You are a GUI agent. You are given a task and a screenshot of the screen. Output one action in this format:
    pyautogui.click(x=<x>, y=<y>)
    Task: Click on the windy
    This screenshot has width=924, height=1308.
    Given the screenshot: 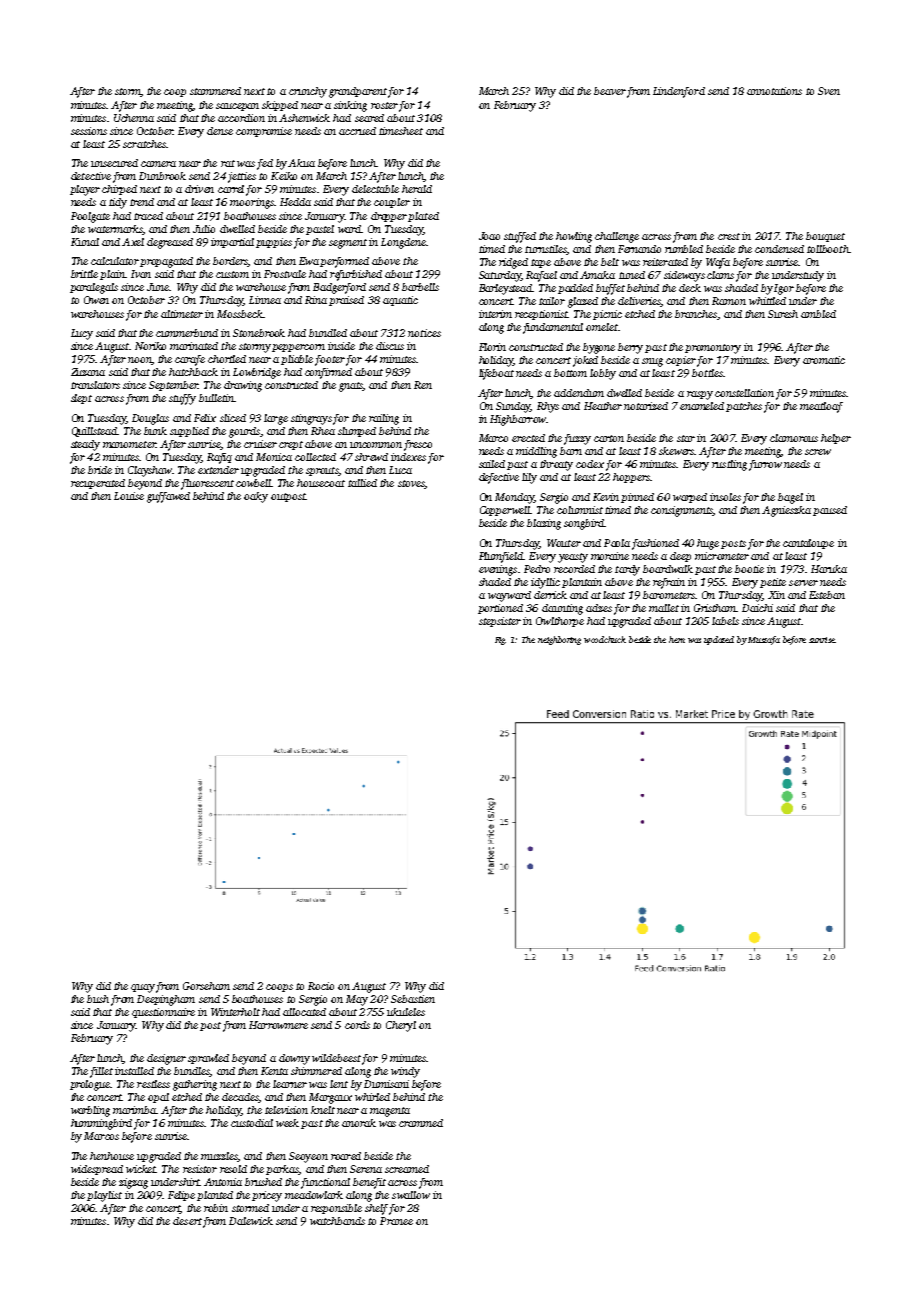 What is the action you would take?
    pyautogui.click(x=405, y=1072)
